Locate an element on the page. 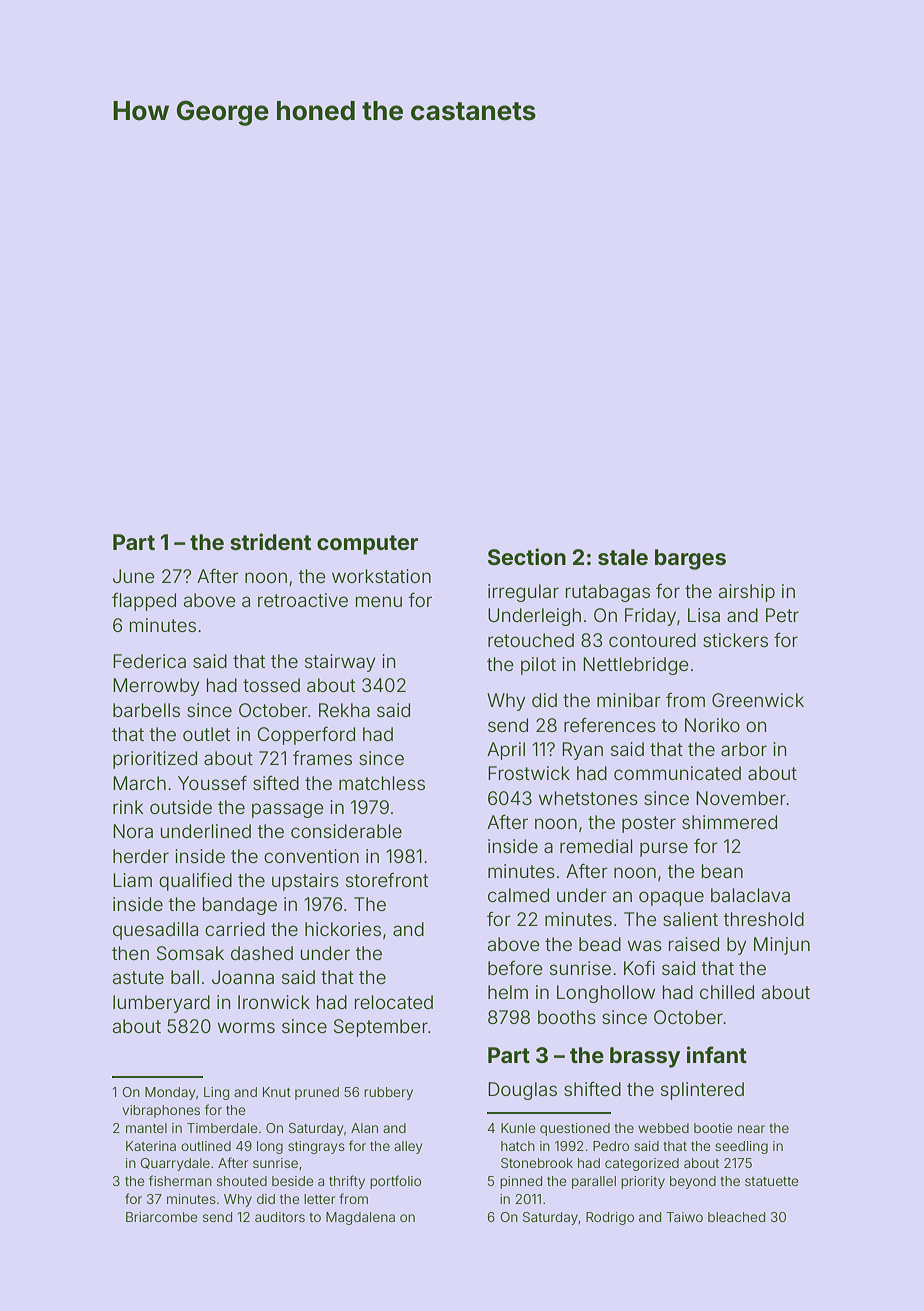 The height and width of the document is (1311, 924). Joanna is located at coordinates (243, 977).
